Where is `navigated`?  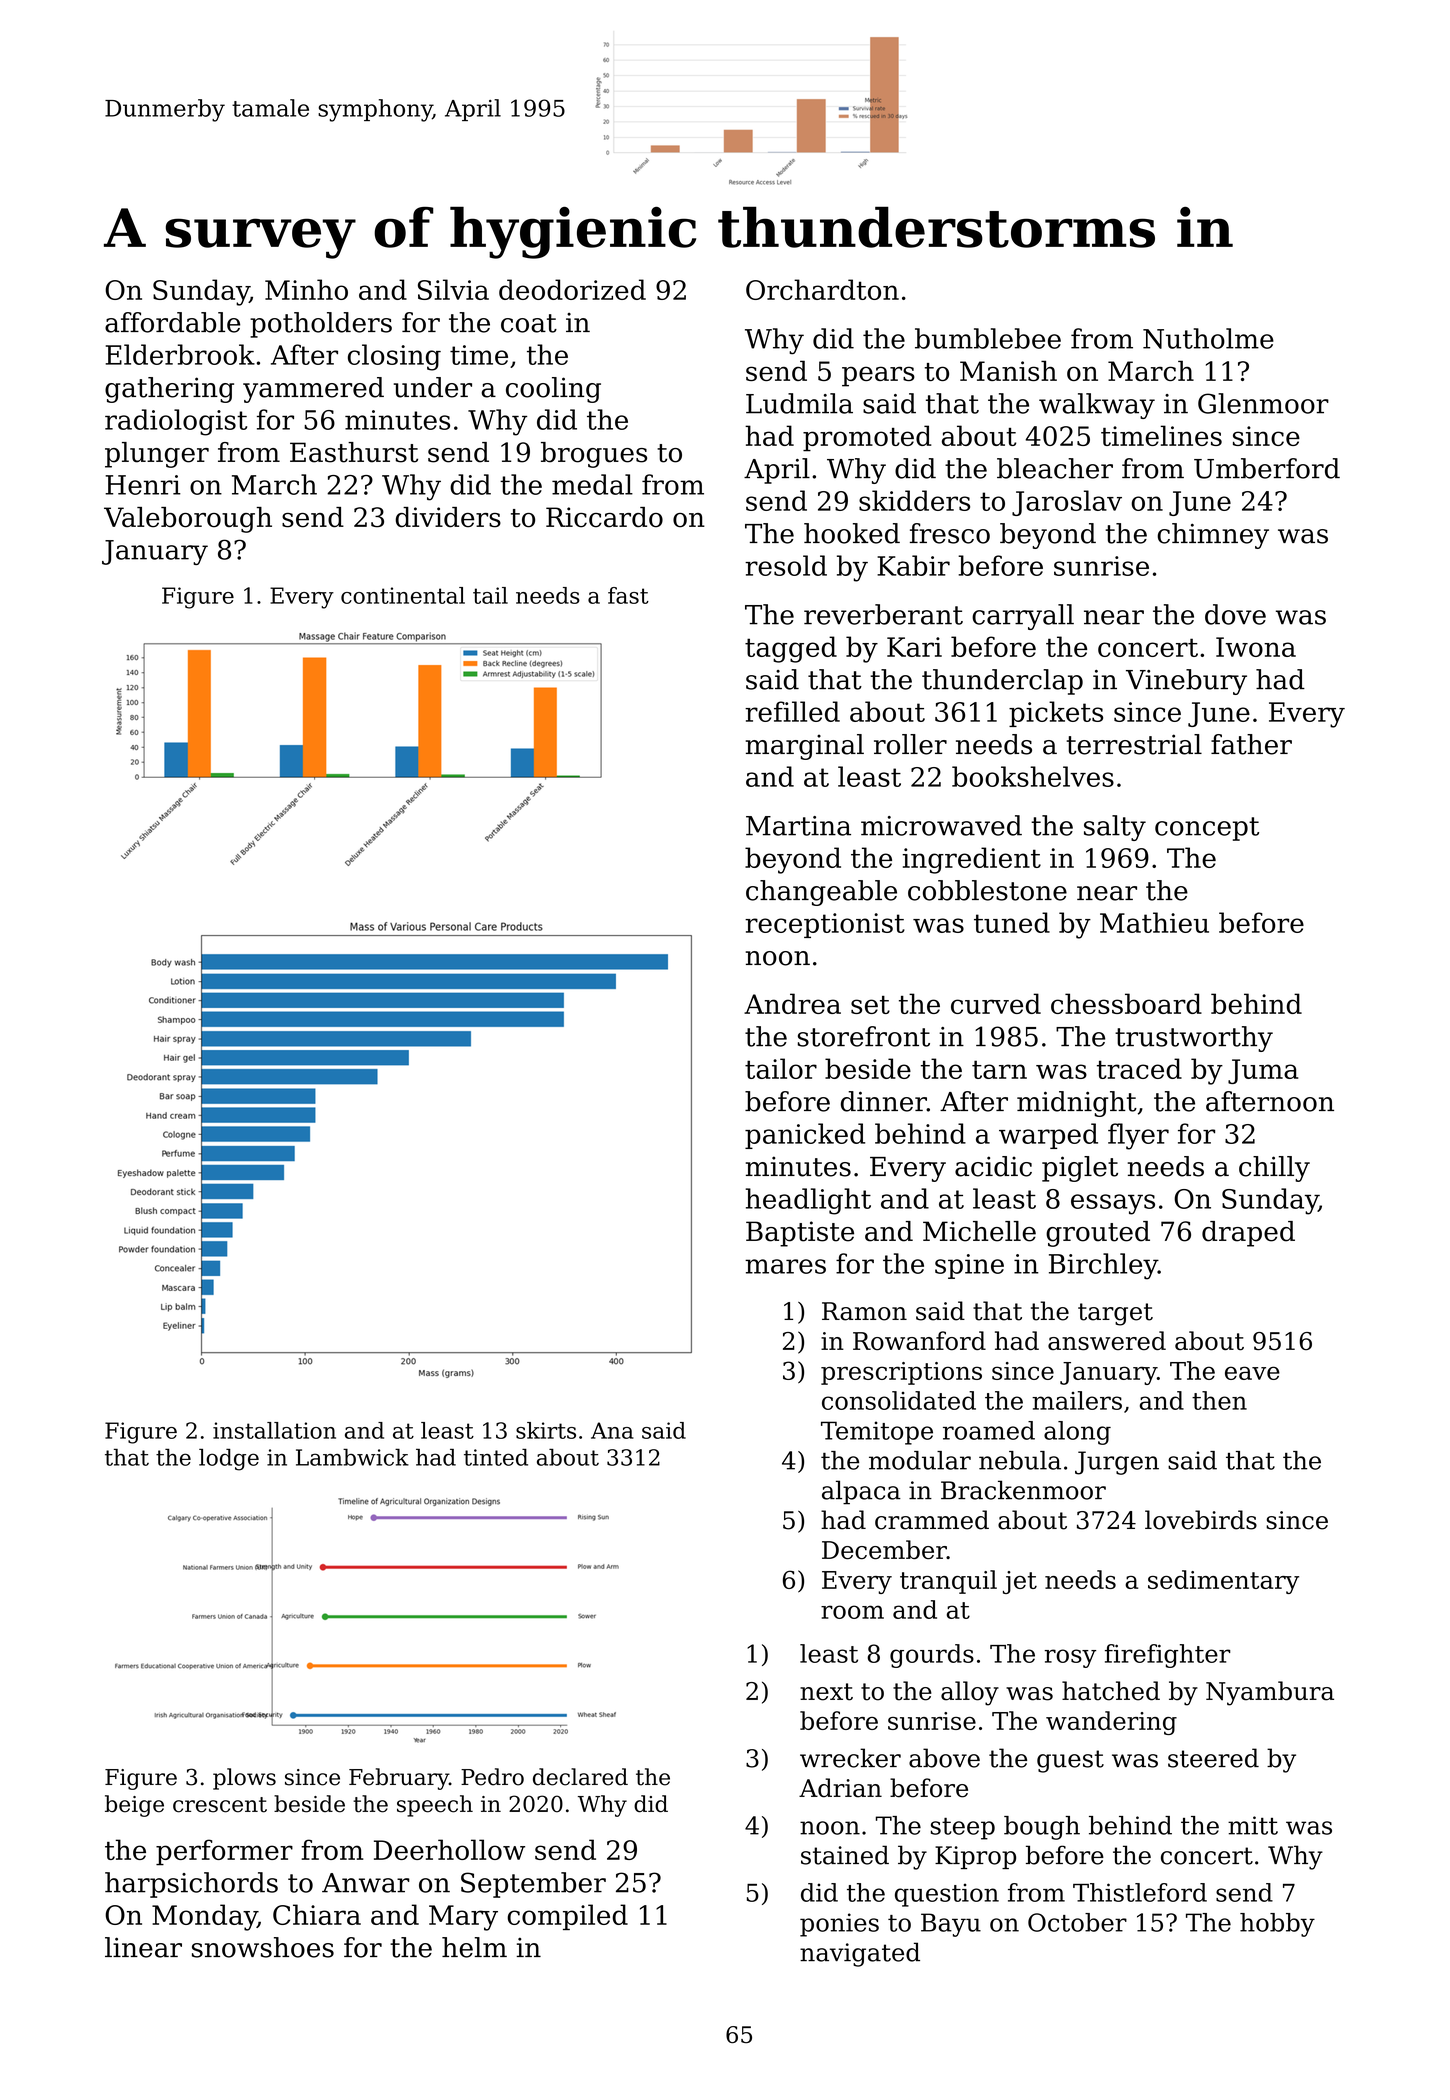
navigated is located at coordinates (860, 1954).
